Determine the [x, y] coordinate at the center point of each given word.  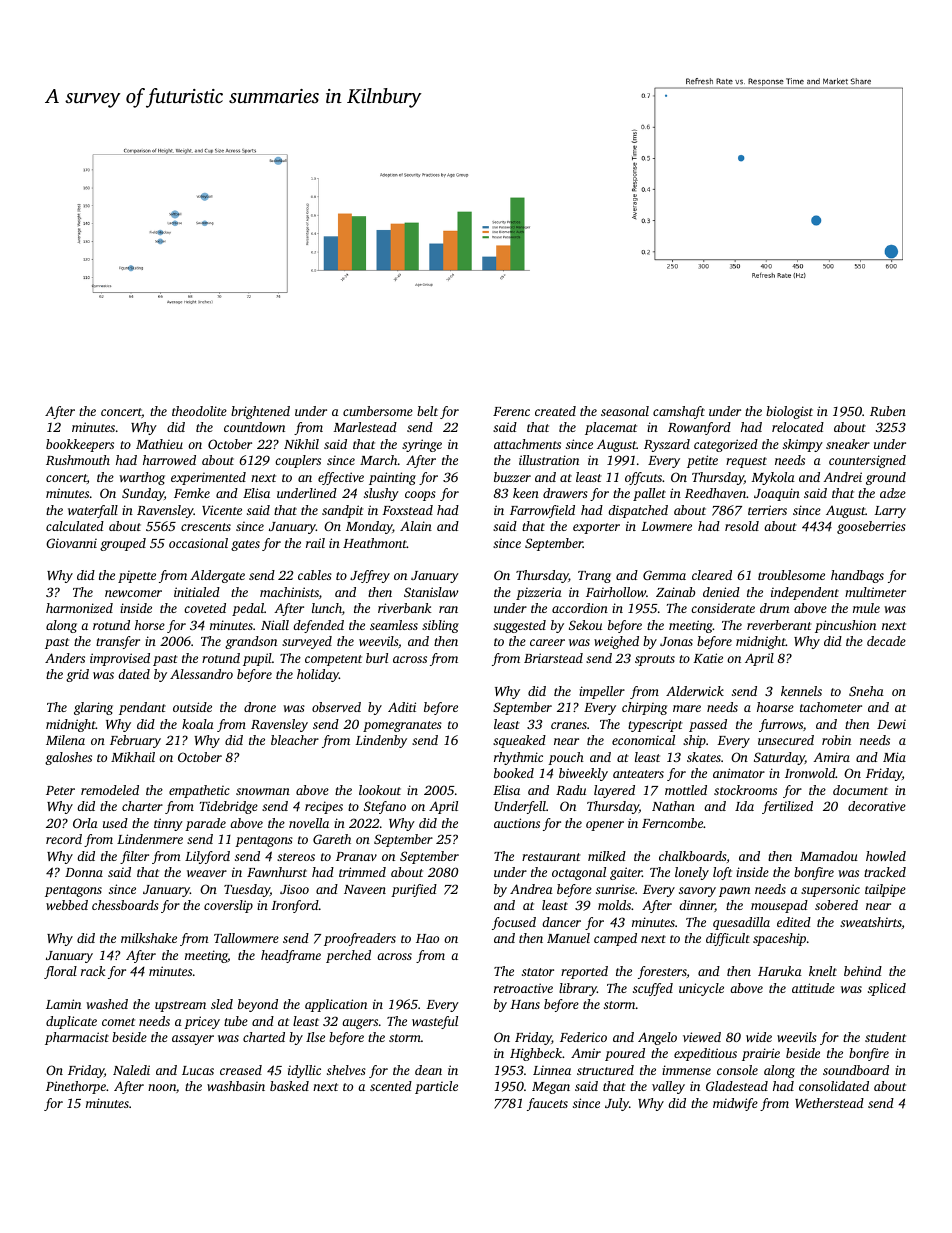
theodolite [199, 411]
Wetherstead [829, 1103]
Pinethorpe [76, 1087]
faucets [547, 1104]
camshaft [679, 412]
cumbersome [378, 411]
